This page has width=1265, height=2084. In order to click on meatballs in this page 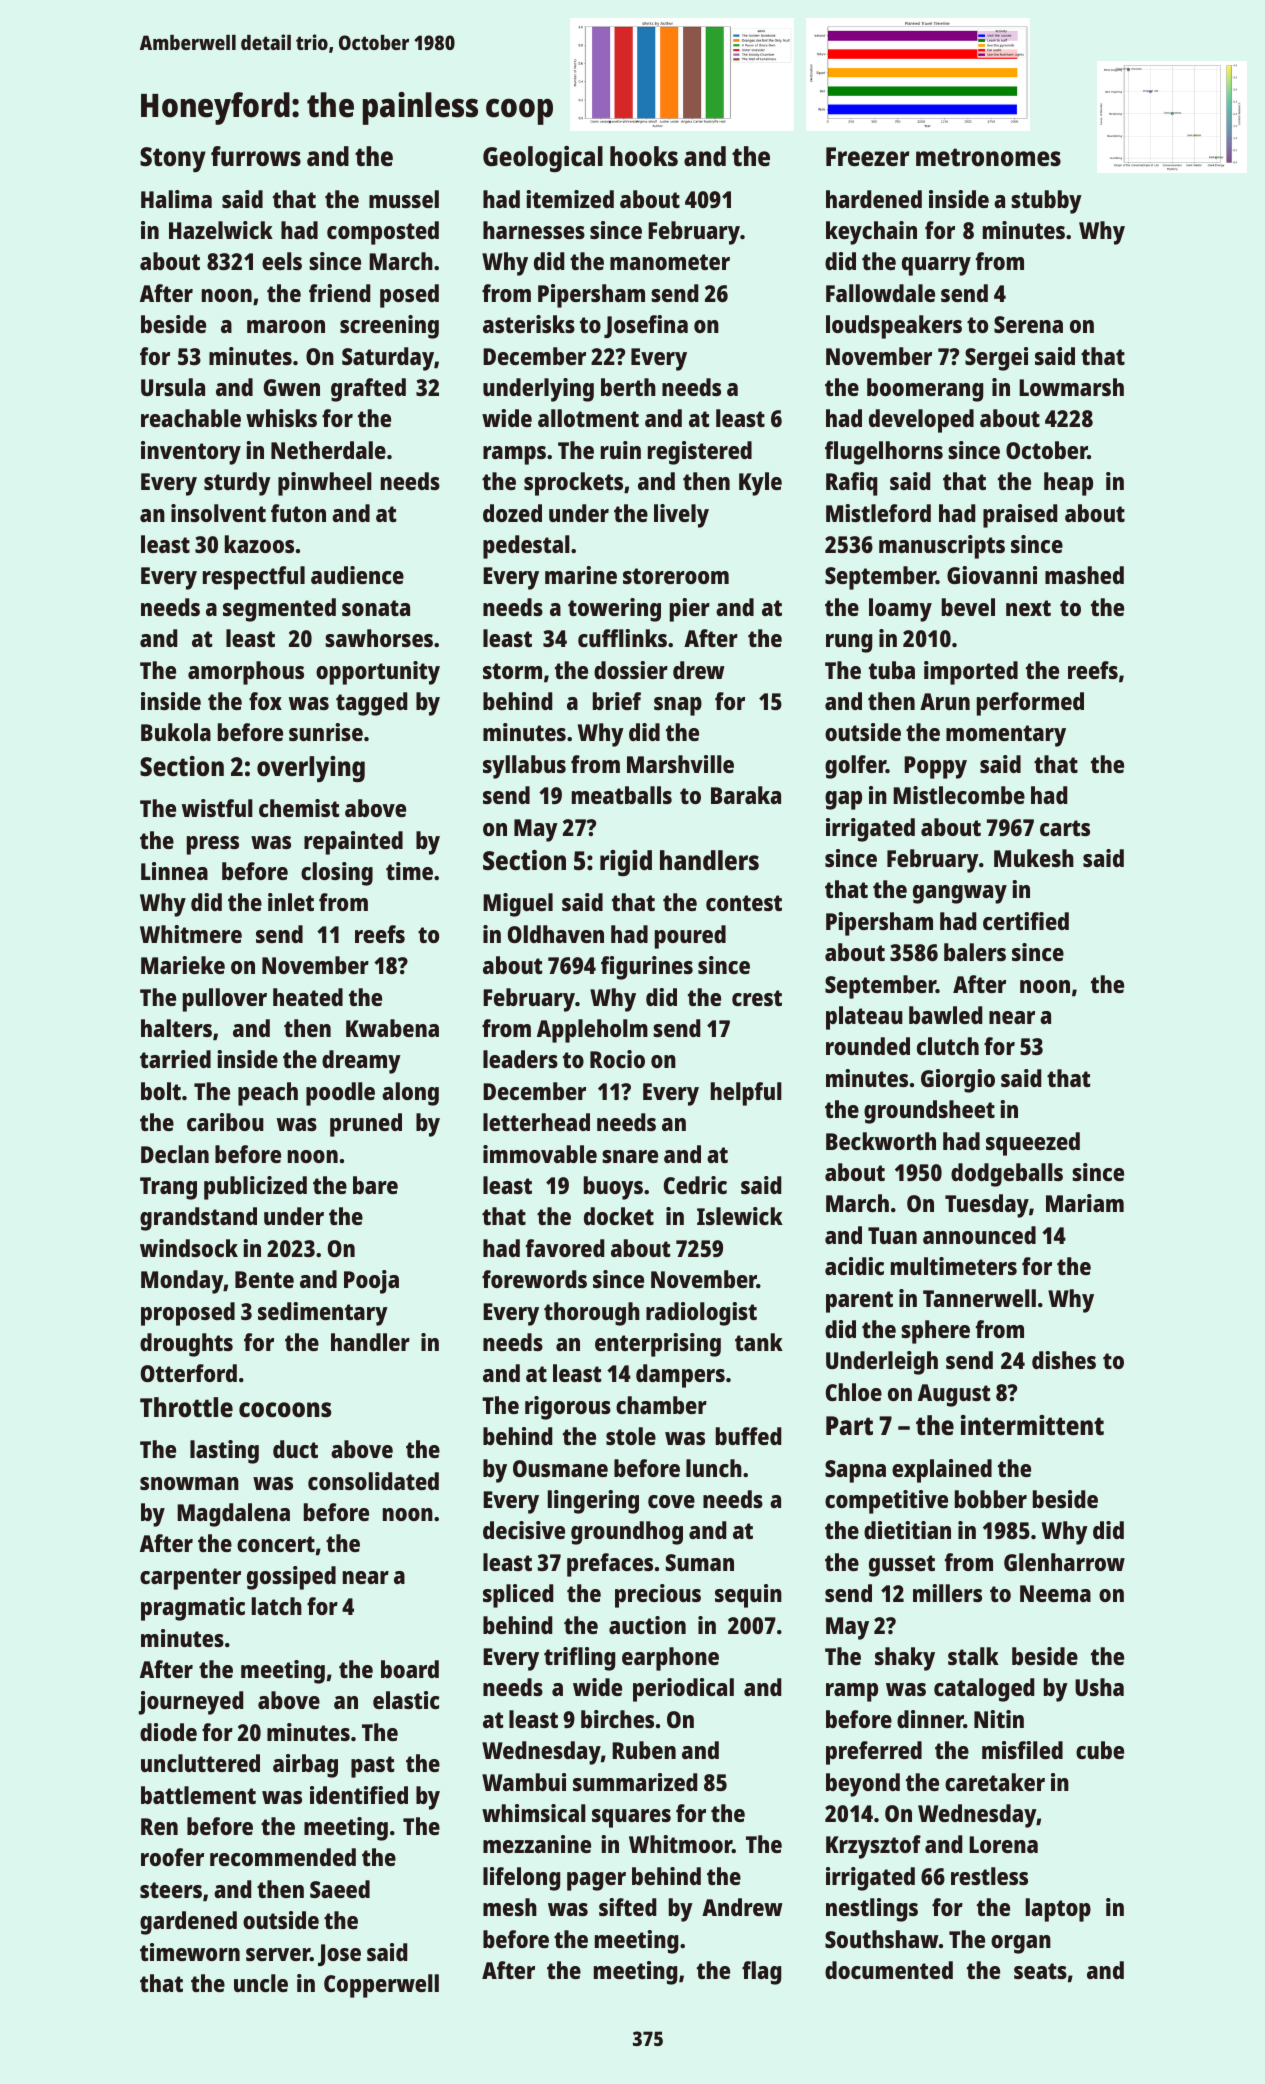, I will do `click(622, 795)`.
